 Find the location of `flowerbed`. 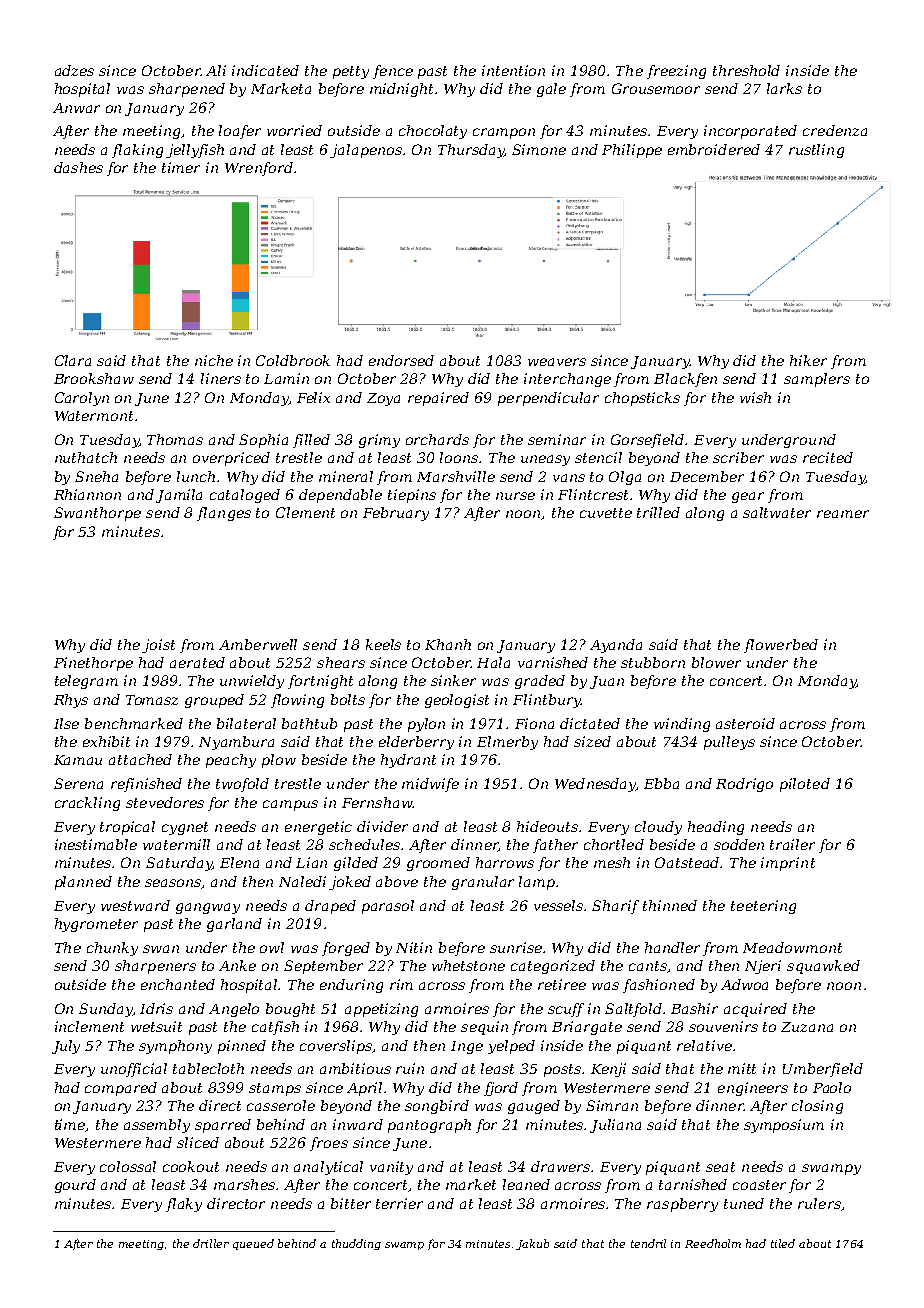

flowerbed is located at coordinates (781, 646).
